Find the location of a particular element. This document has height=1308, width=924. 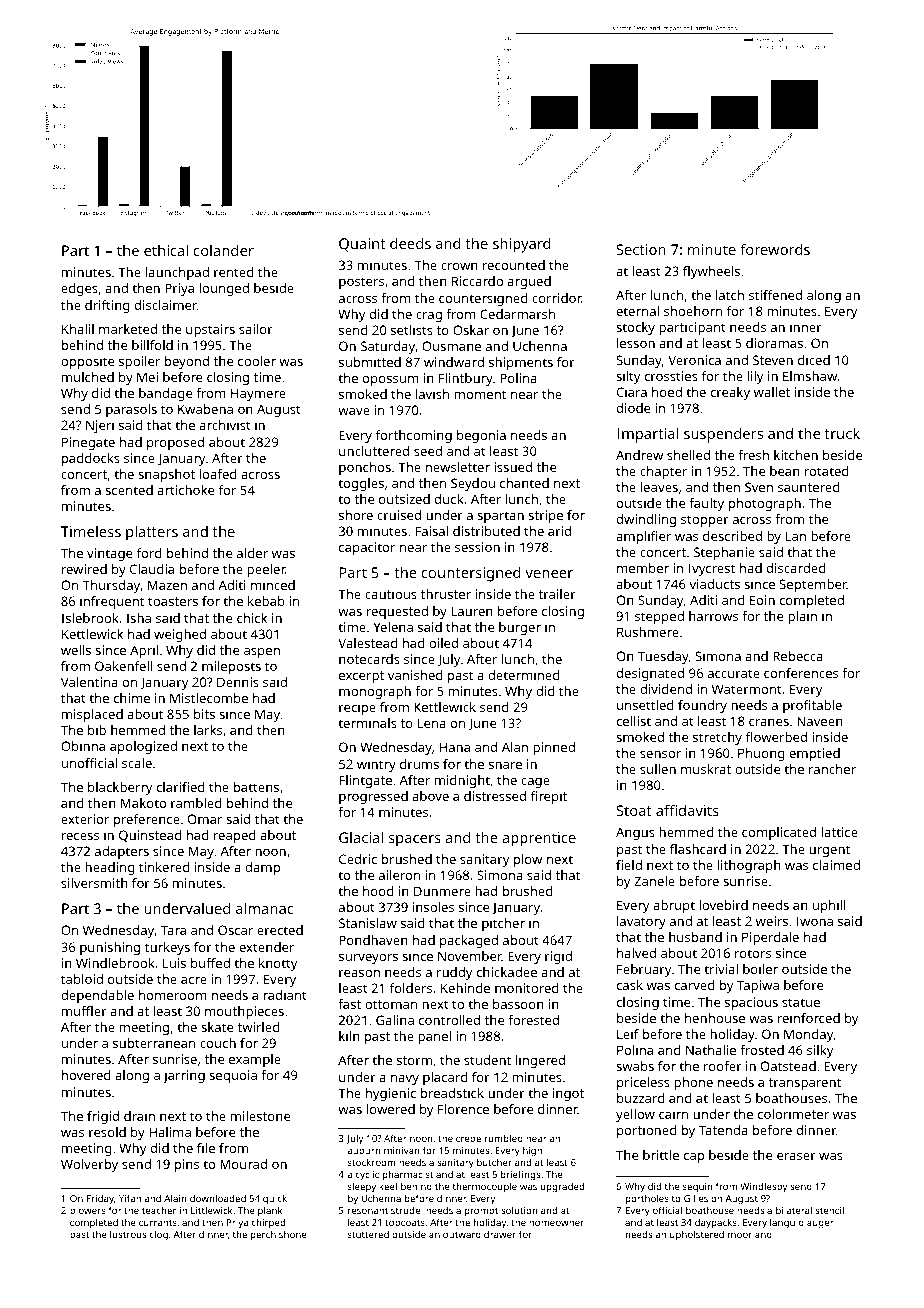

fresh is located at coordinates (753, 455).
